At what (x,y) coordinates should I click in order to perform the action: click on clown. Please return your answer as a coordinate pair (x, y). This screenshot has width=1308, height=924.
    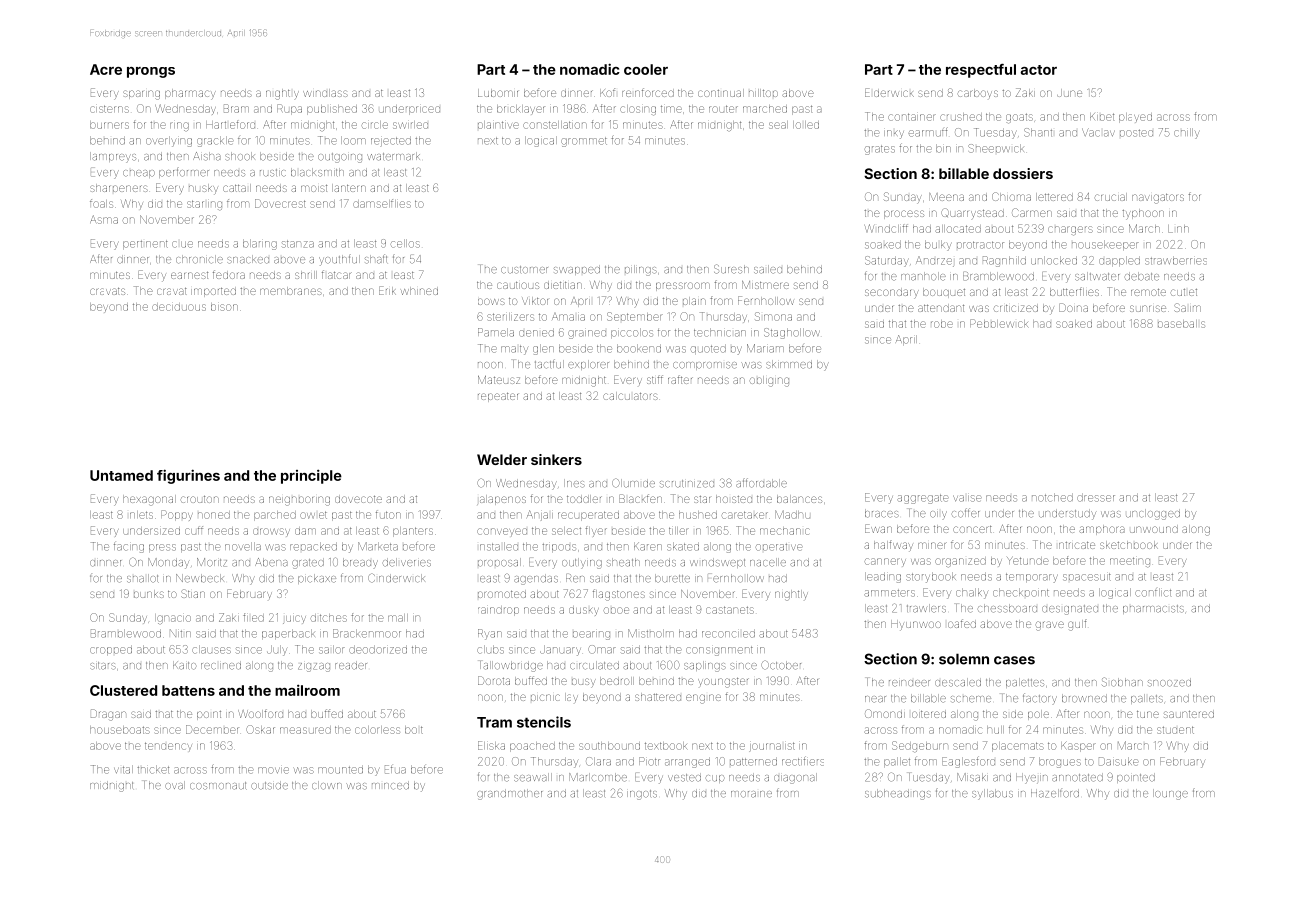
    Looking at the image, I should click on (327, 785).
